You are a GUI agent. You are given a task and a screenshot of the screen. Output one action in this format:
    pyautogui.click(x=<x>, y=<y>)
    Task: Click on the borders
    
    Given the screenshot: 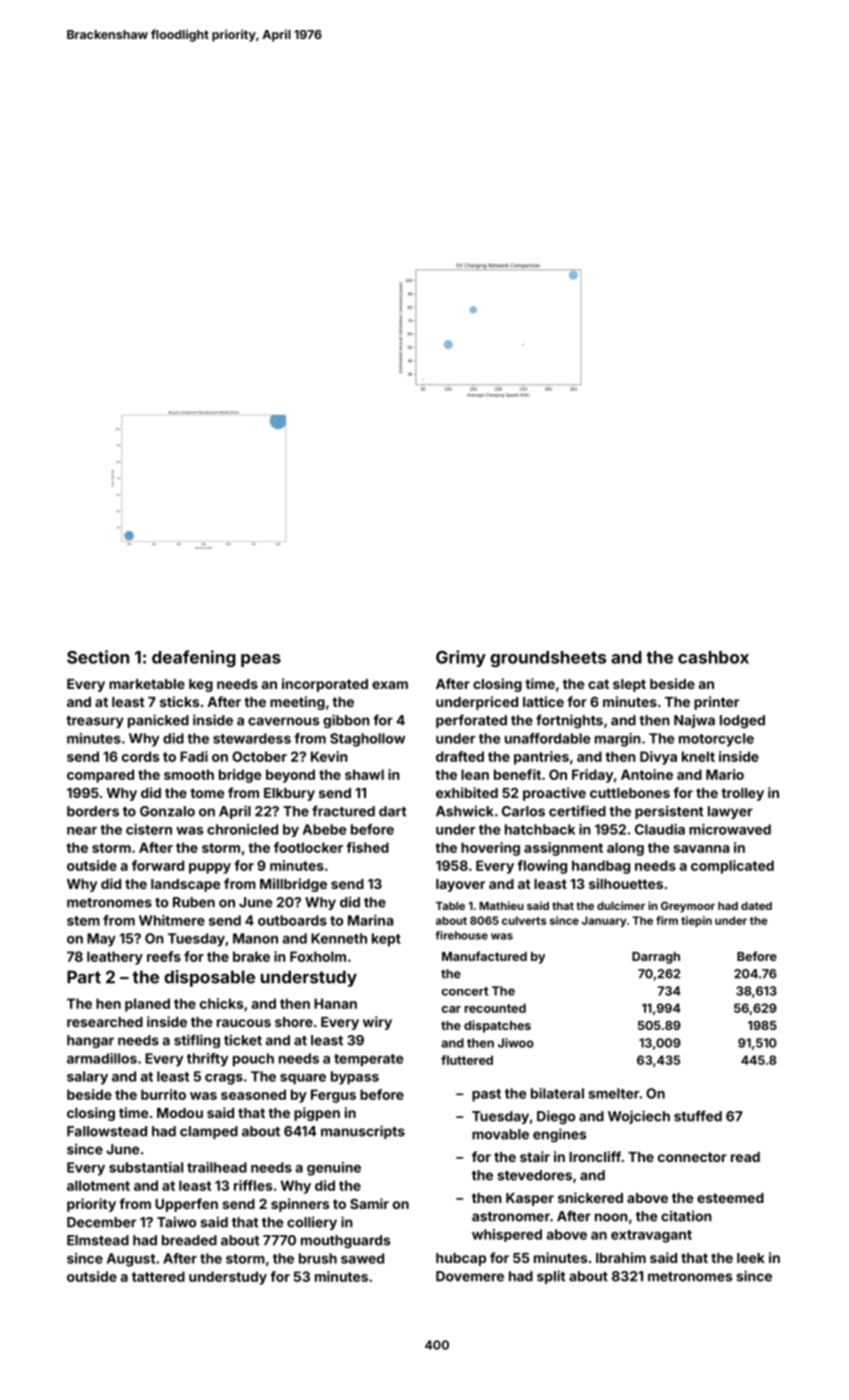 What is the action you would take?
    pyautogui.click(x=93, y=811)
